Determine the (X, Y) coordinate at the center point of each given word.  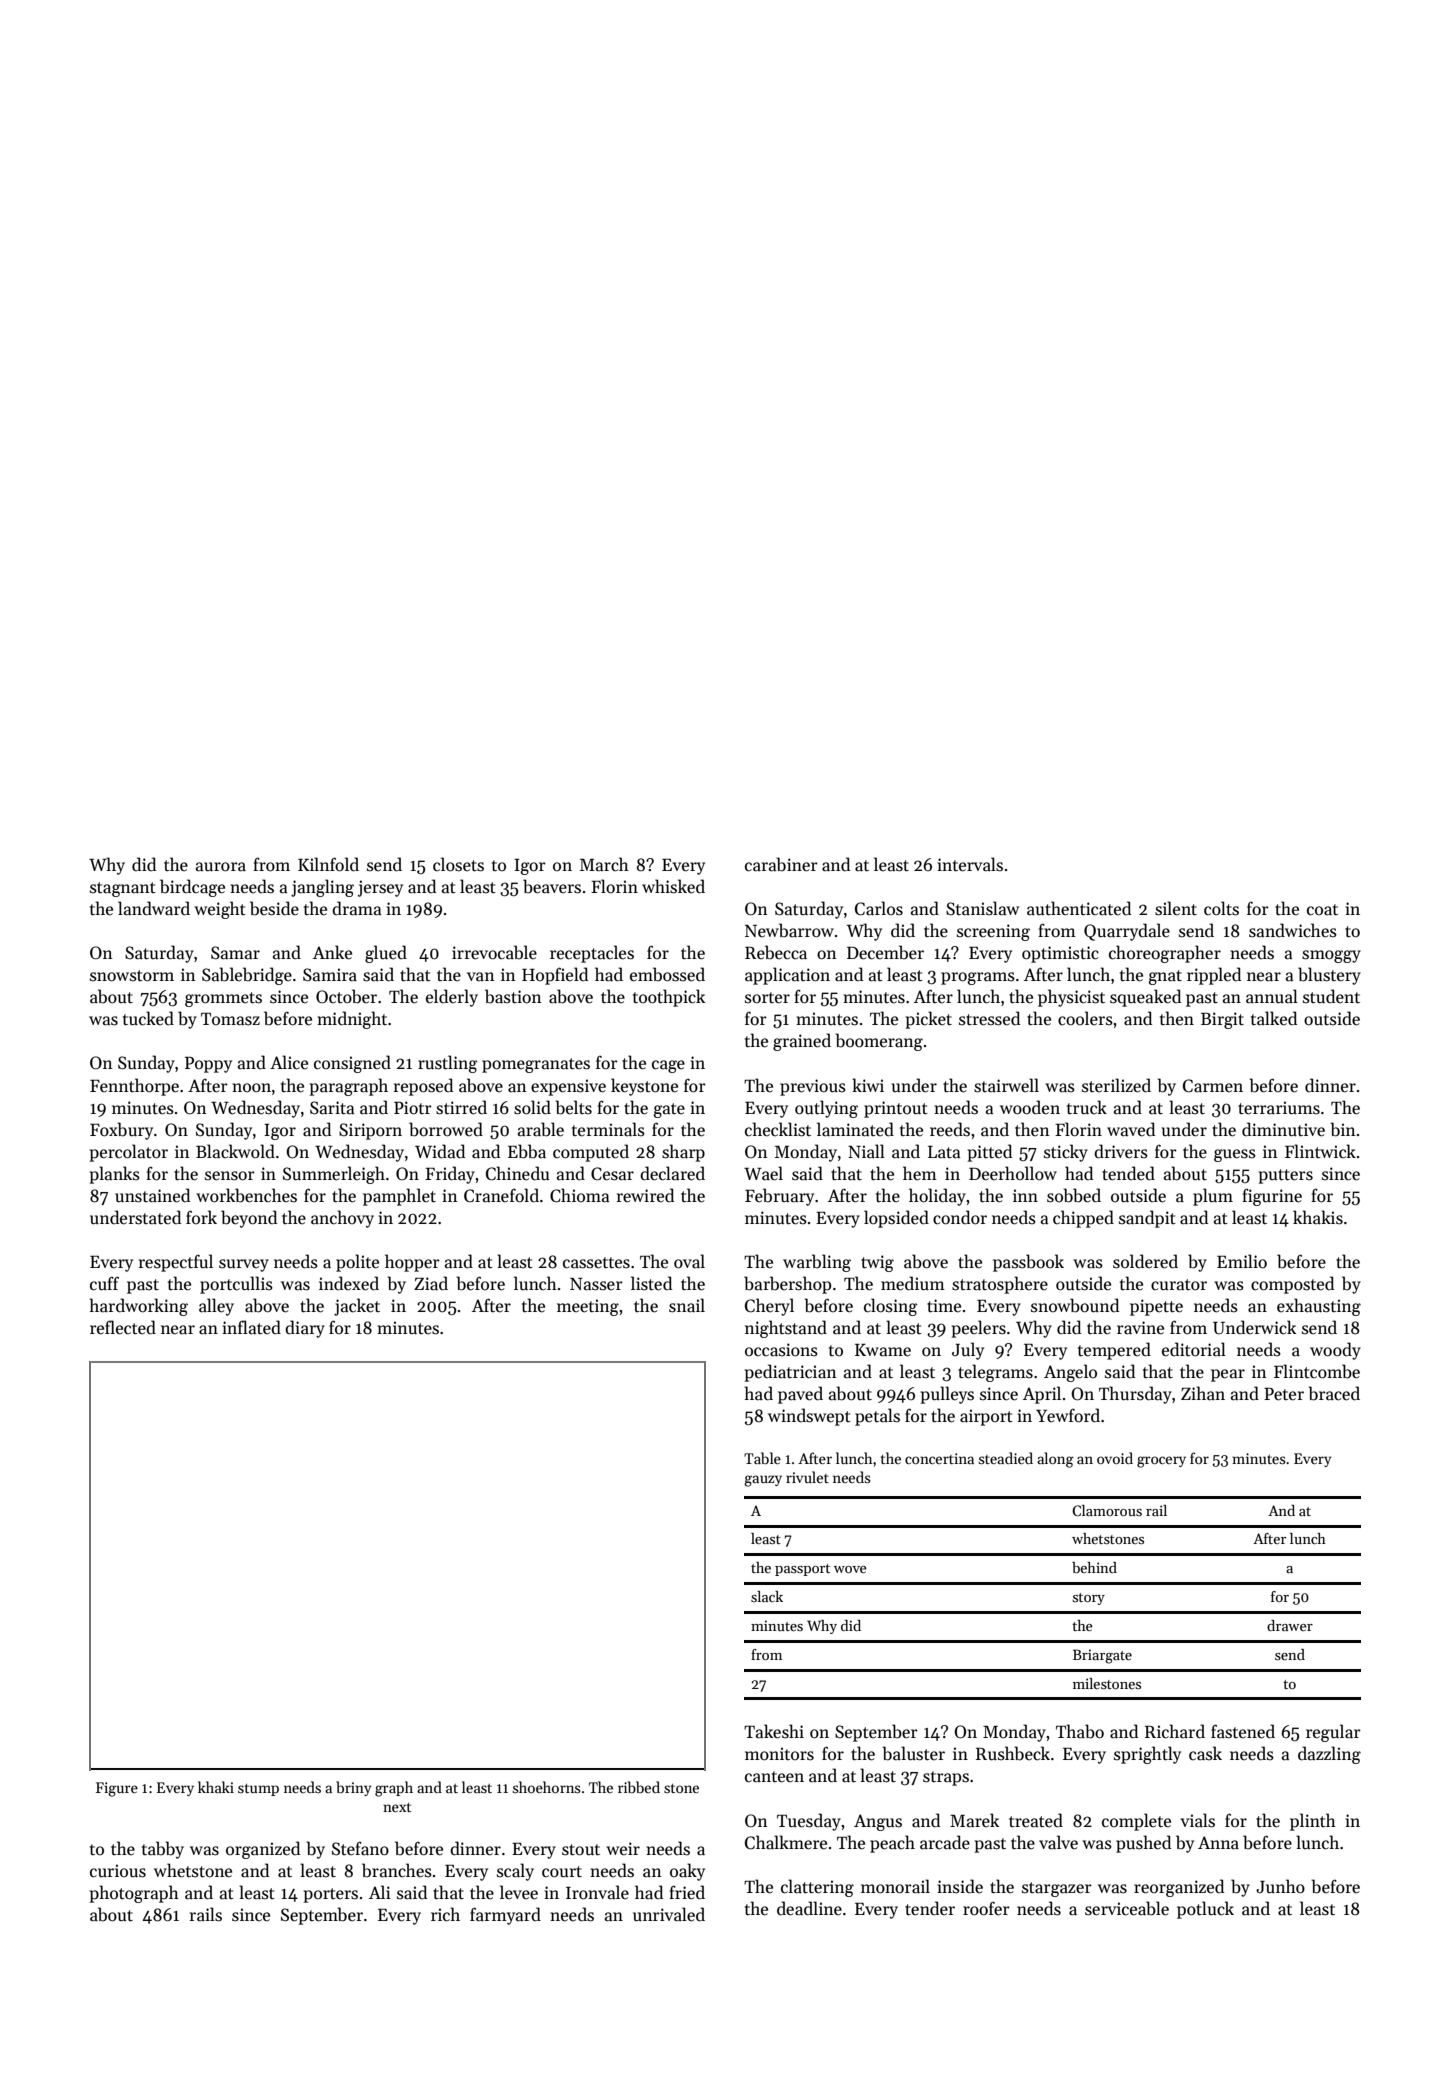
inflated (251, 1327)
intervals (970, 864)
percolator (129, 1153)
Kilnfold (328, 864)
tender (930, 1908)
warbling (817, 1263)
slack (767, 1596)
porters (331, 1895)
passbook (1028, 1263)
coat (1322, 910)
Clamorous (1107, 1510)
